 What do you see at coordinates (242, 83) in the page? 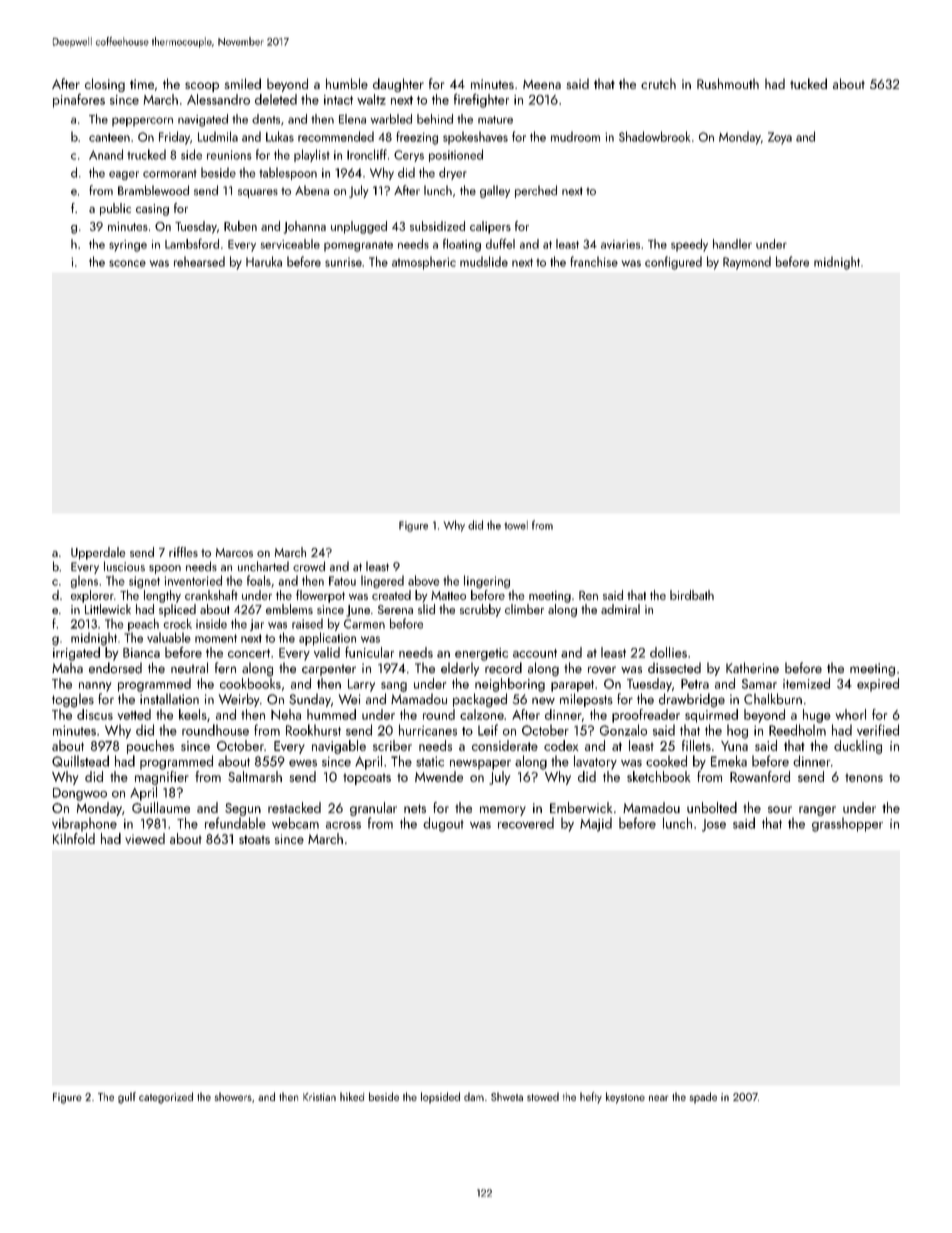
I see `smiled` at bounding box center [242, 83].
